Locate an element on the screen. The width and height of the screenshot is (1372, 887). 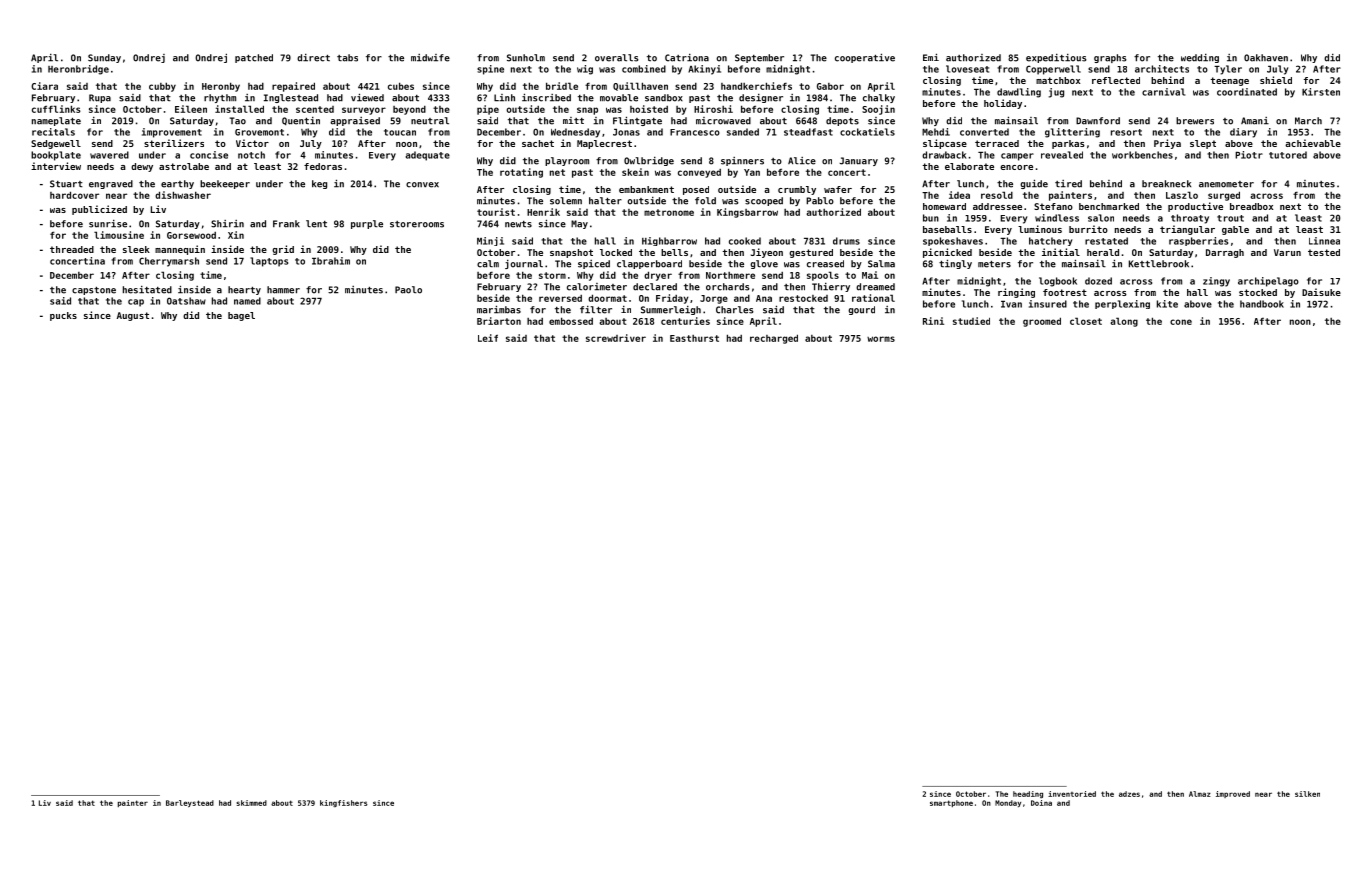
smartphone is located at coordinates (951, 803).
